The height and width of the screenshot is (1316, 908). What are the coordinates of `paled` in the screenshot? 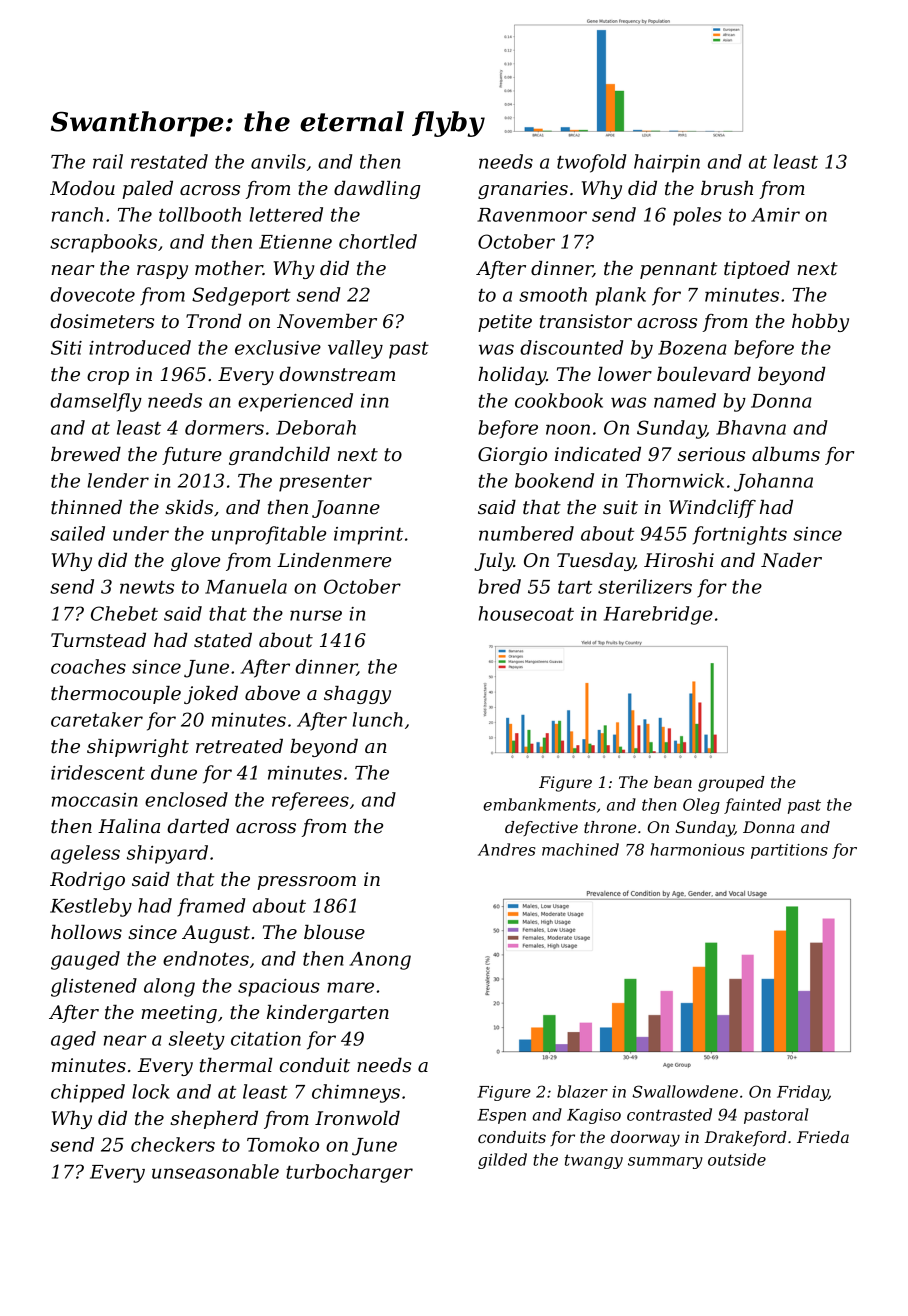 It's located at (147, 190).
